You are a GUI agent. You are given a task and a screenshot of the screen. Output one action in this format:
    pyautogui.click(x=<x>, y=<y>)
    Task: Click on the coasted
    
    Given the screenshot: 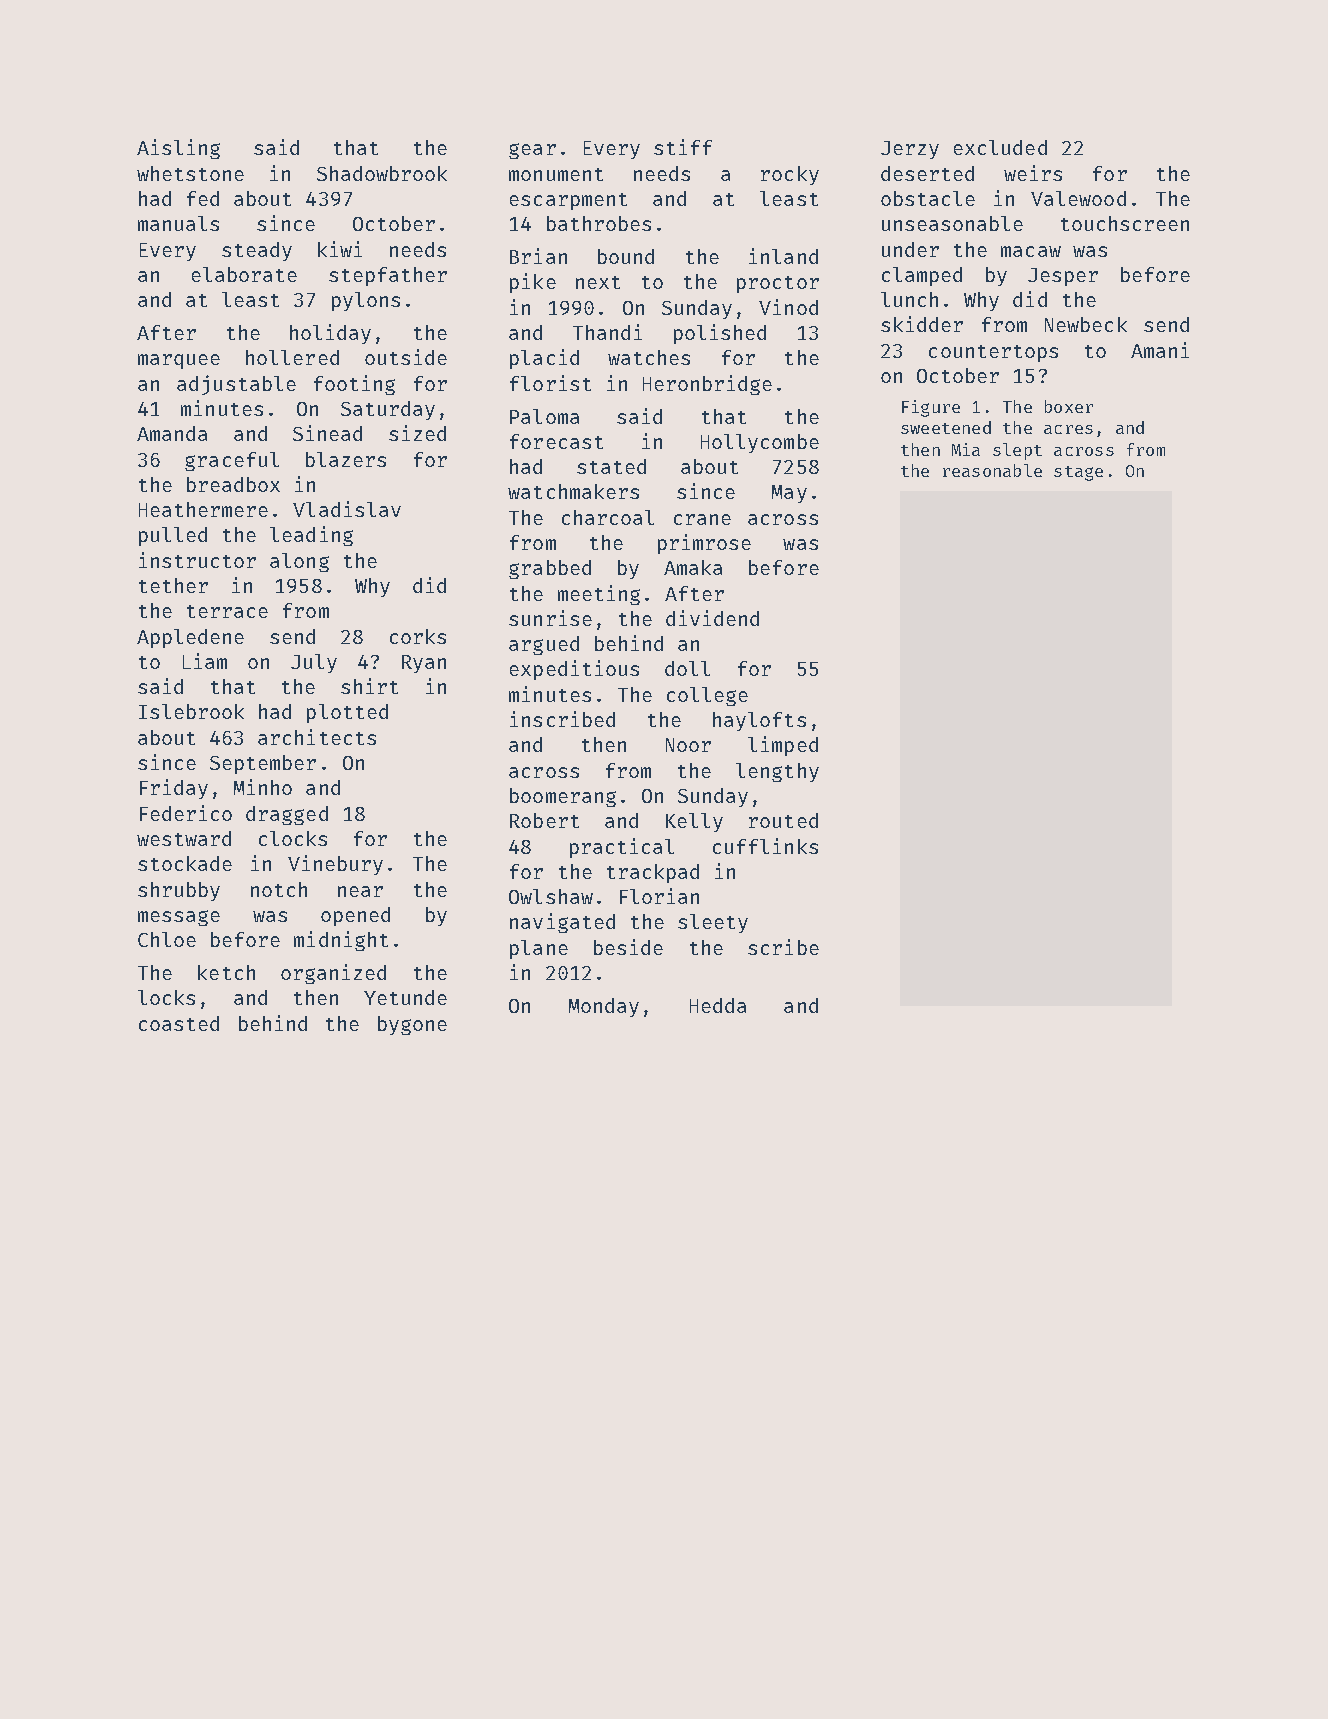 What is the action you would take?
    pyautogui.click(x=179, y=1023)
